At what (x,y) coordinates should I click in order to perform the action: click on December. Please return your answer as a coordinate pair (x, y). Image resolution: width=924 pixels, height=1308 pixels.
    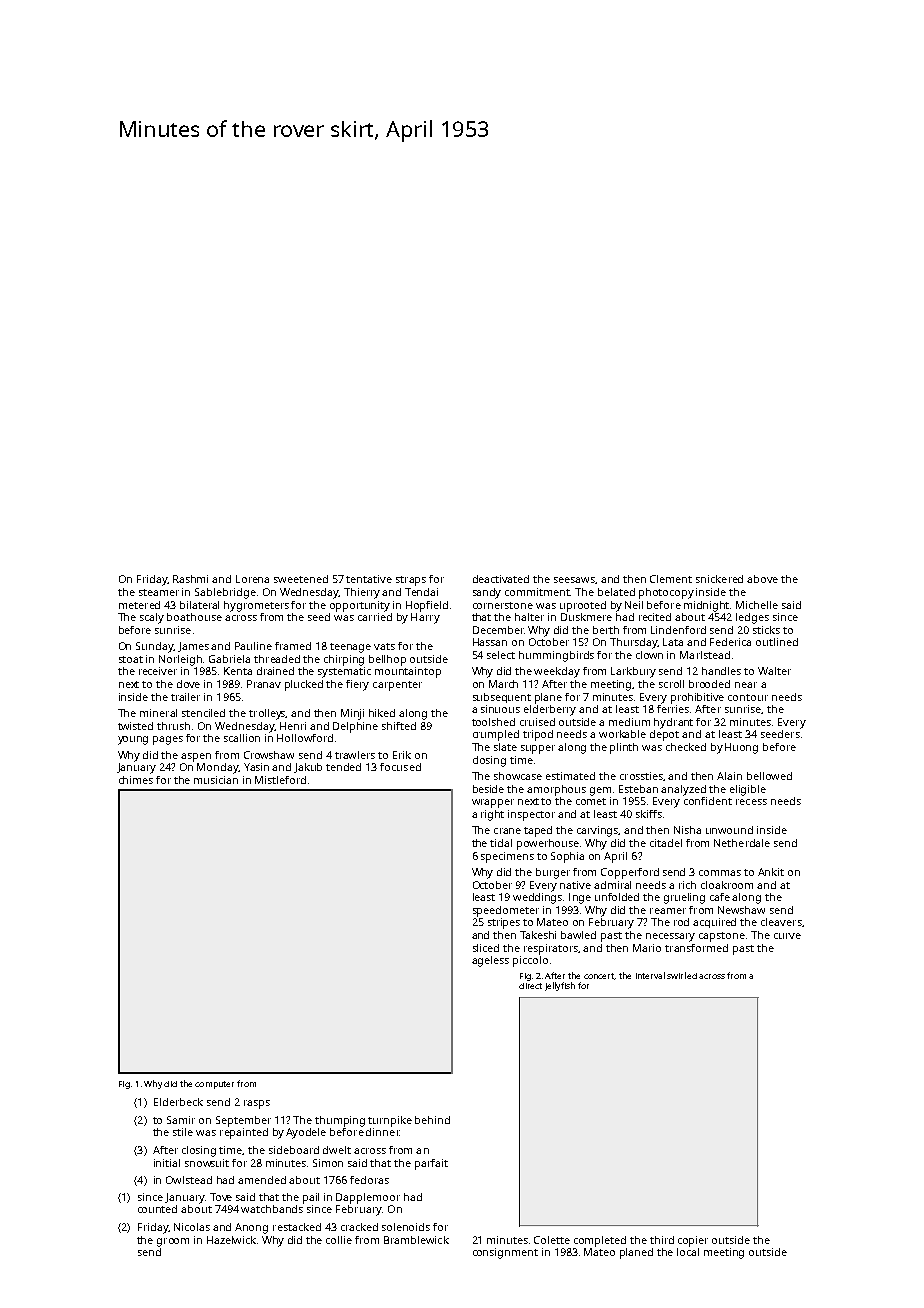
    Looking at the image, I should click on (498, 630).
